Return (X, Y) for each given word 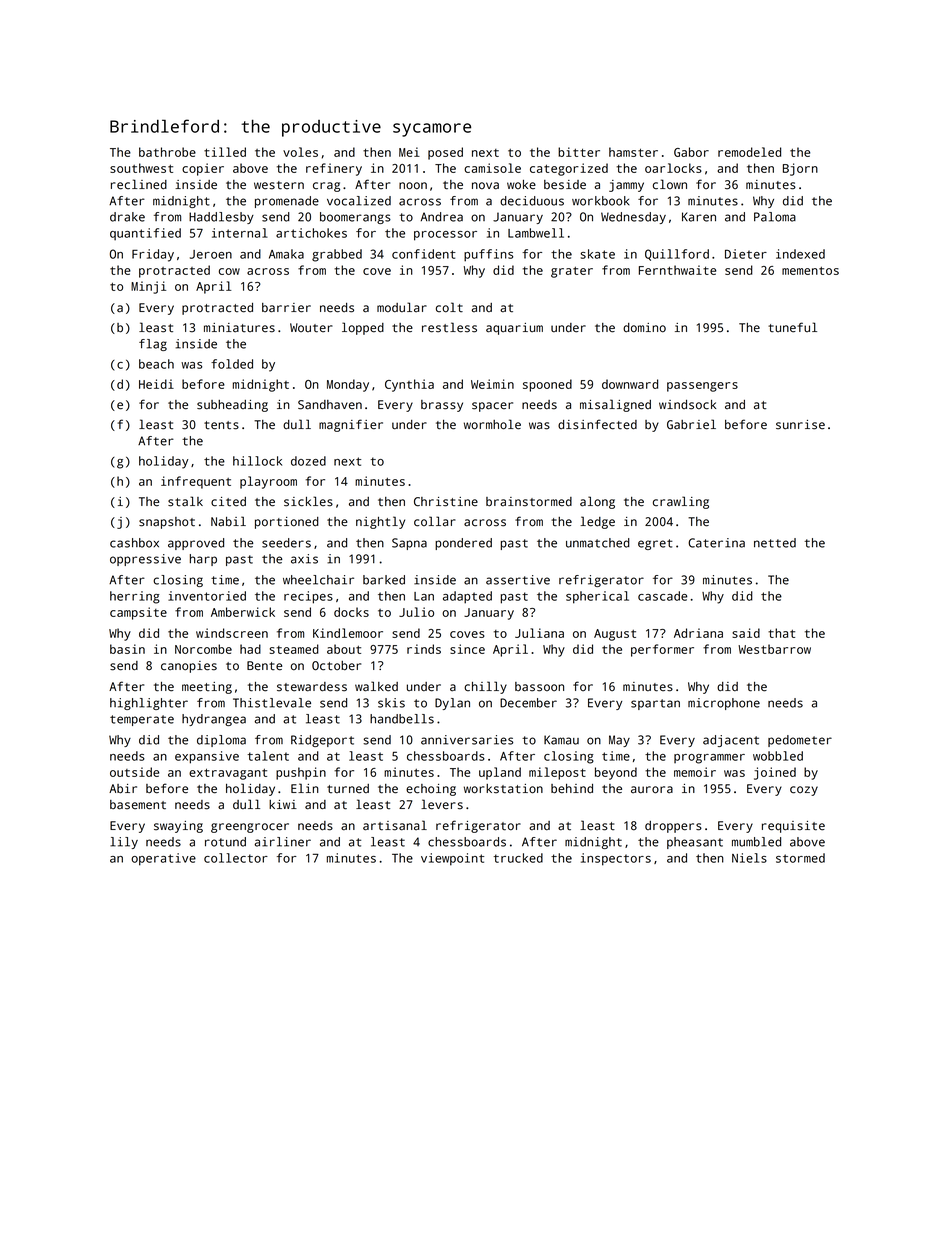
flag (153, 345)
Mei (409, 152)
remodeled (749, 152)
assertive (518, 580)
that (781, 633)
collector (236, 858)
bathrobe (167, 152)
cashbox (134, 543)
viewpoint (452, 859)
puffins (488, 255)
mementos (810, 271)
